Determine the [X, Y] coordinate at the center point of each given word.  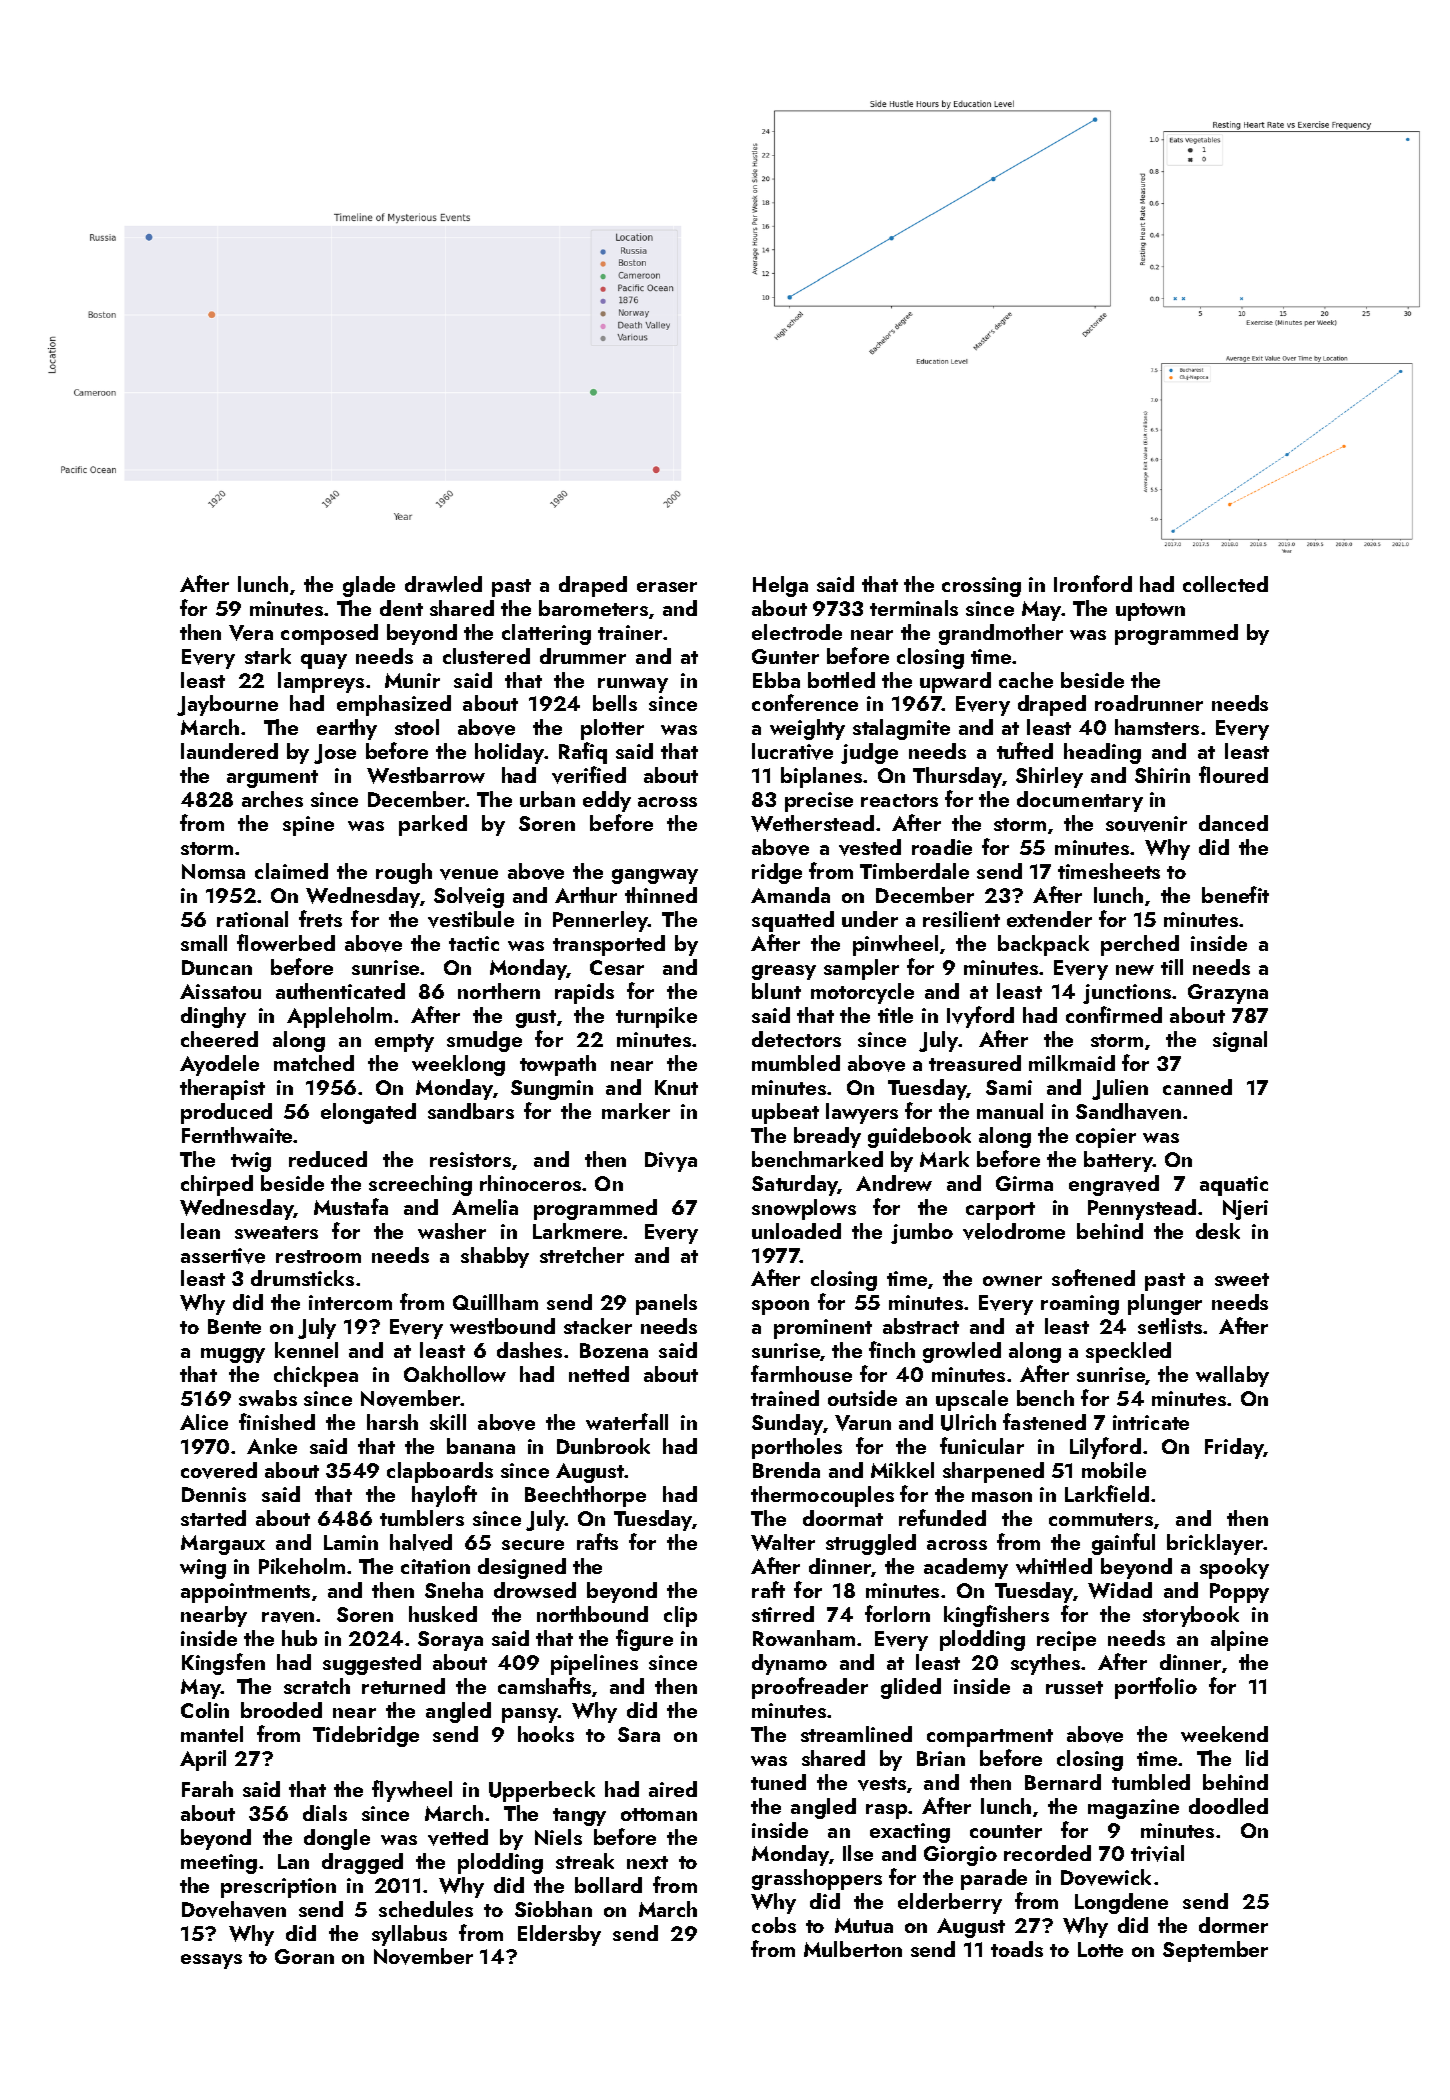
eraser [667, 587]
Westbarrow [426, 775]
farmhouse [801, 1373]
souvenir [1146, 824]
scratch [317, 1686]
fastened [1044, 1421]
